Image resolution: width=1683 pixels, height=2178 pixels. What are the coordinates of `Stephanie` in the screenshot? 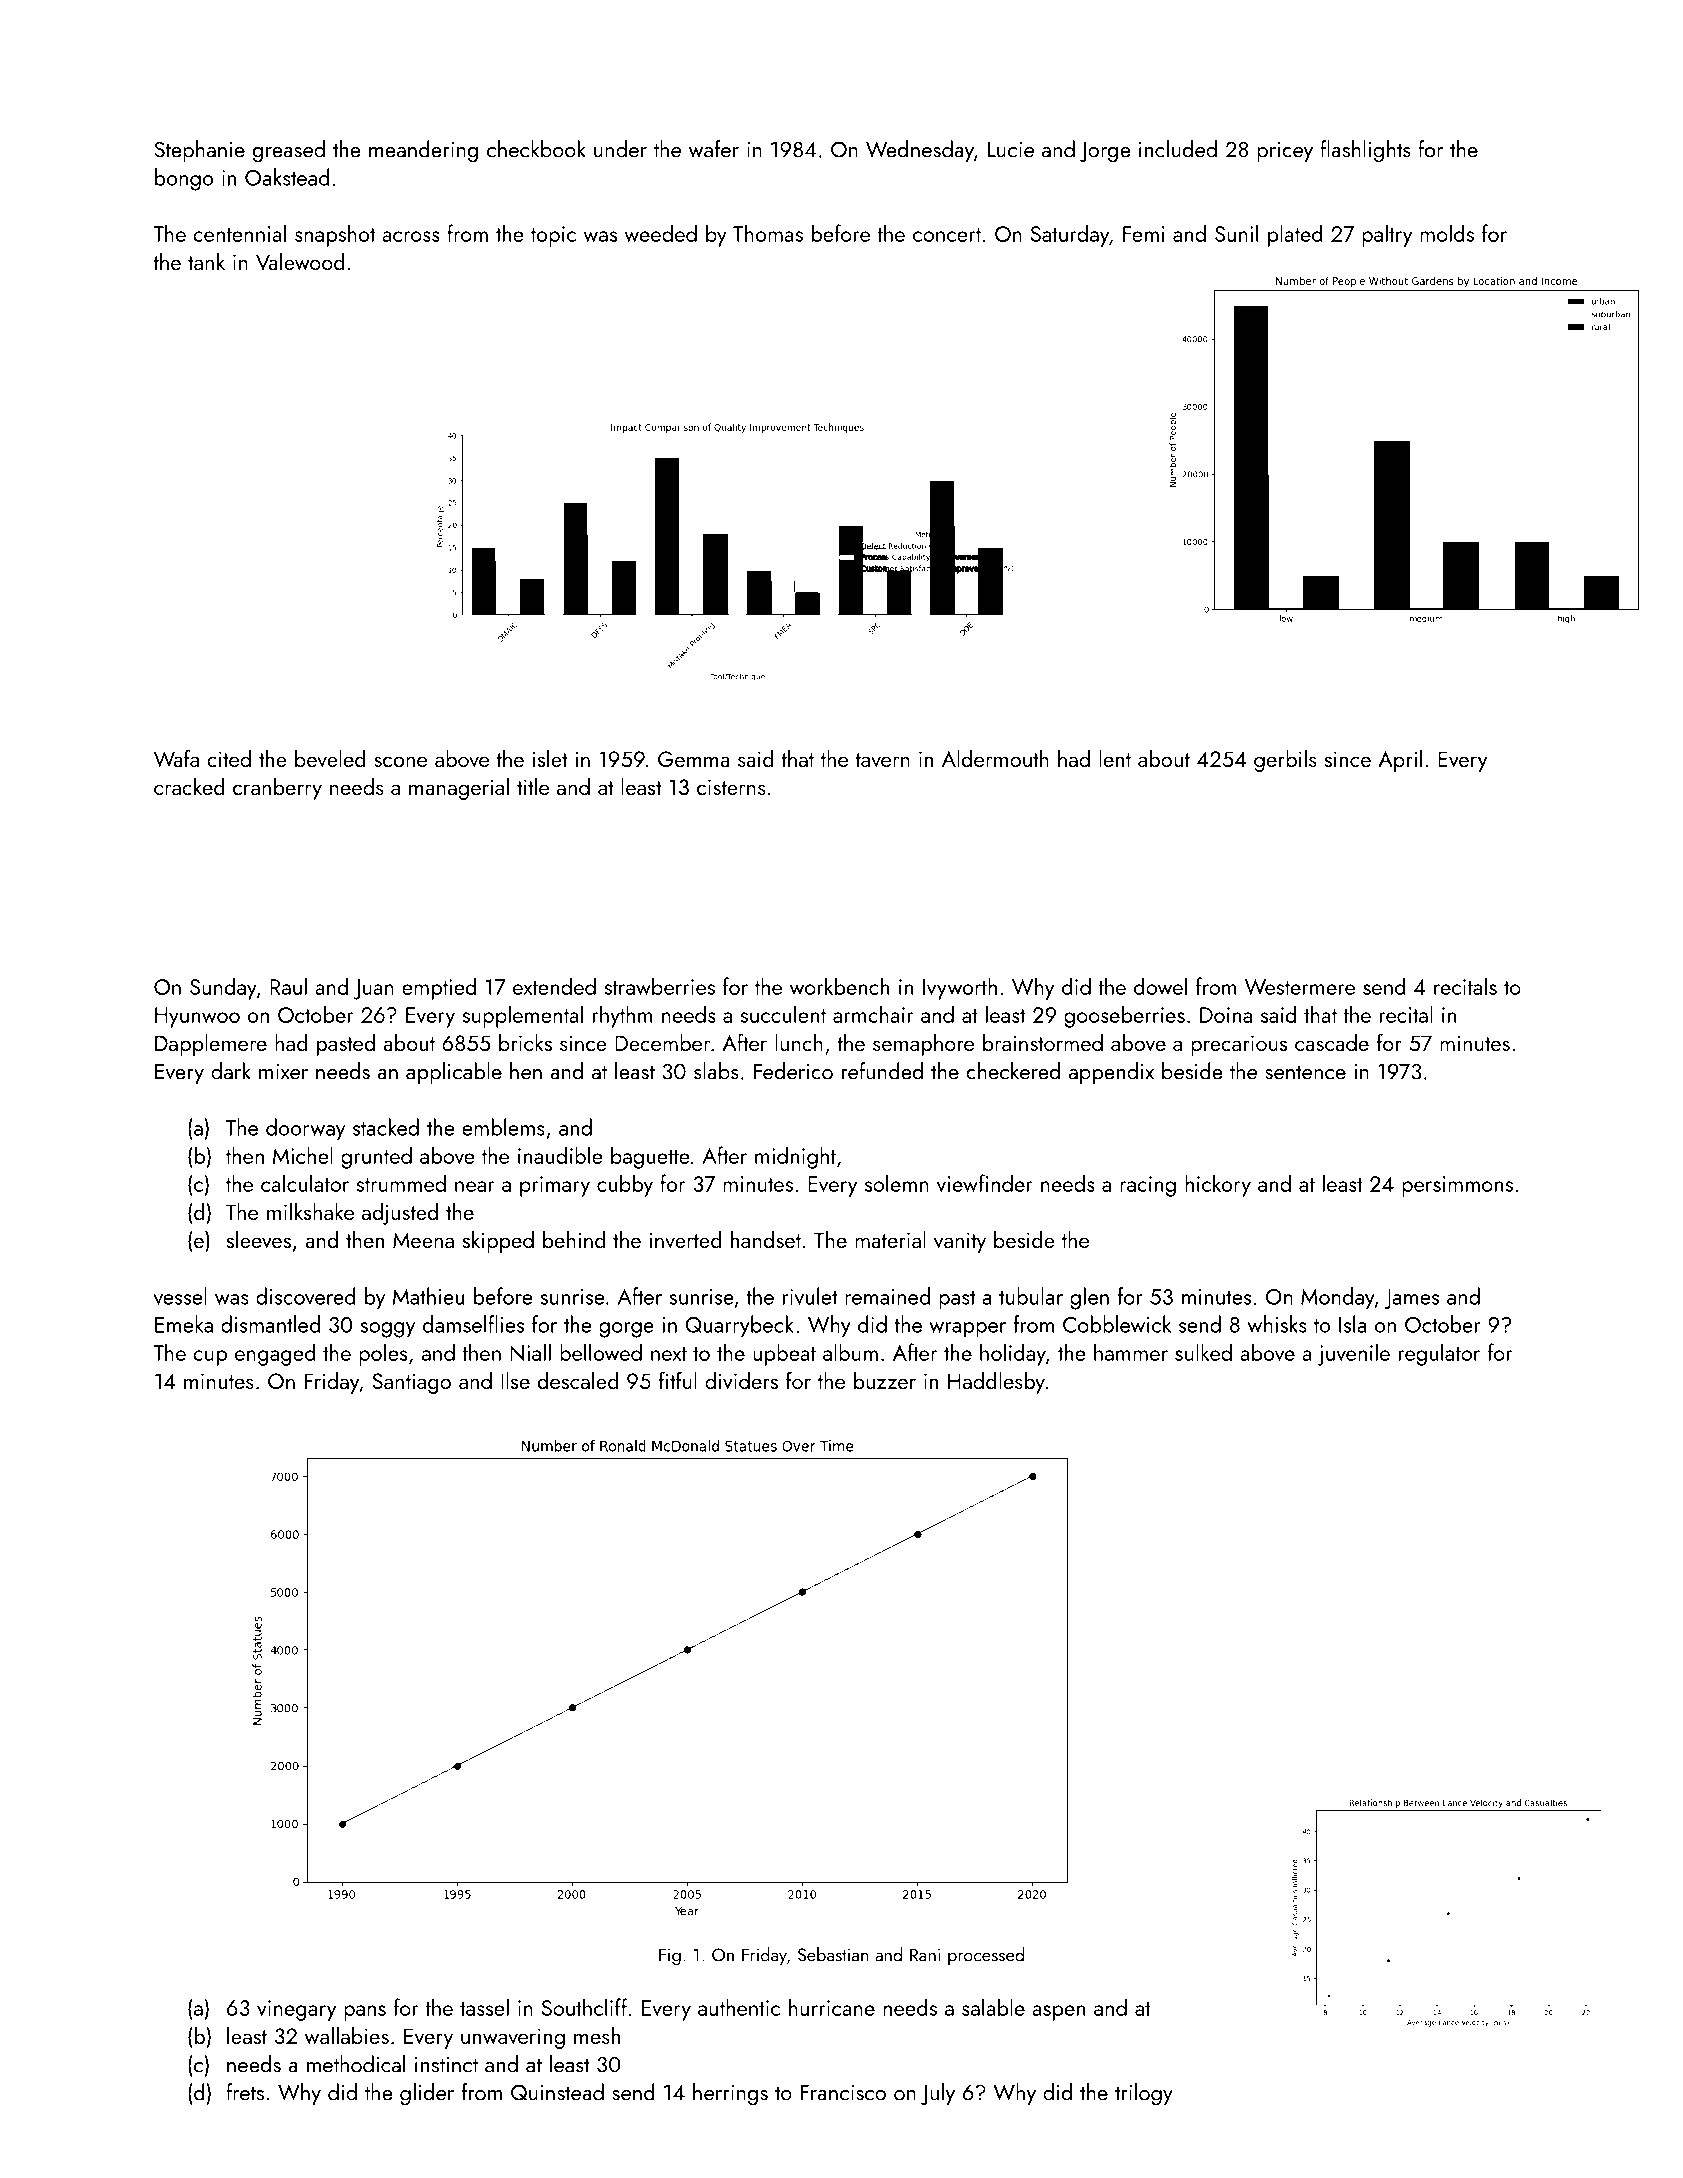 It's located at (199, 151).
